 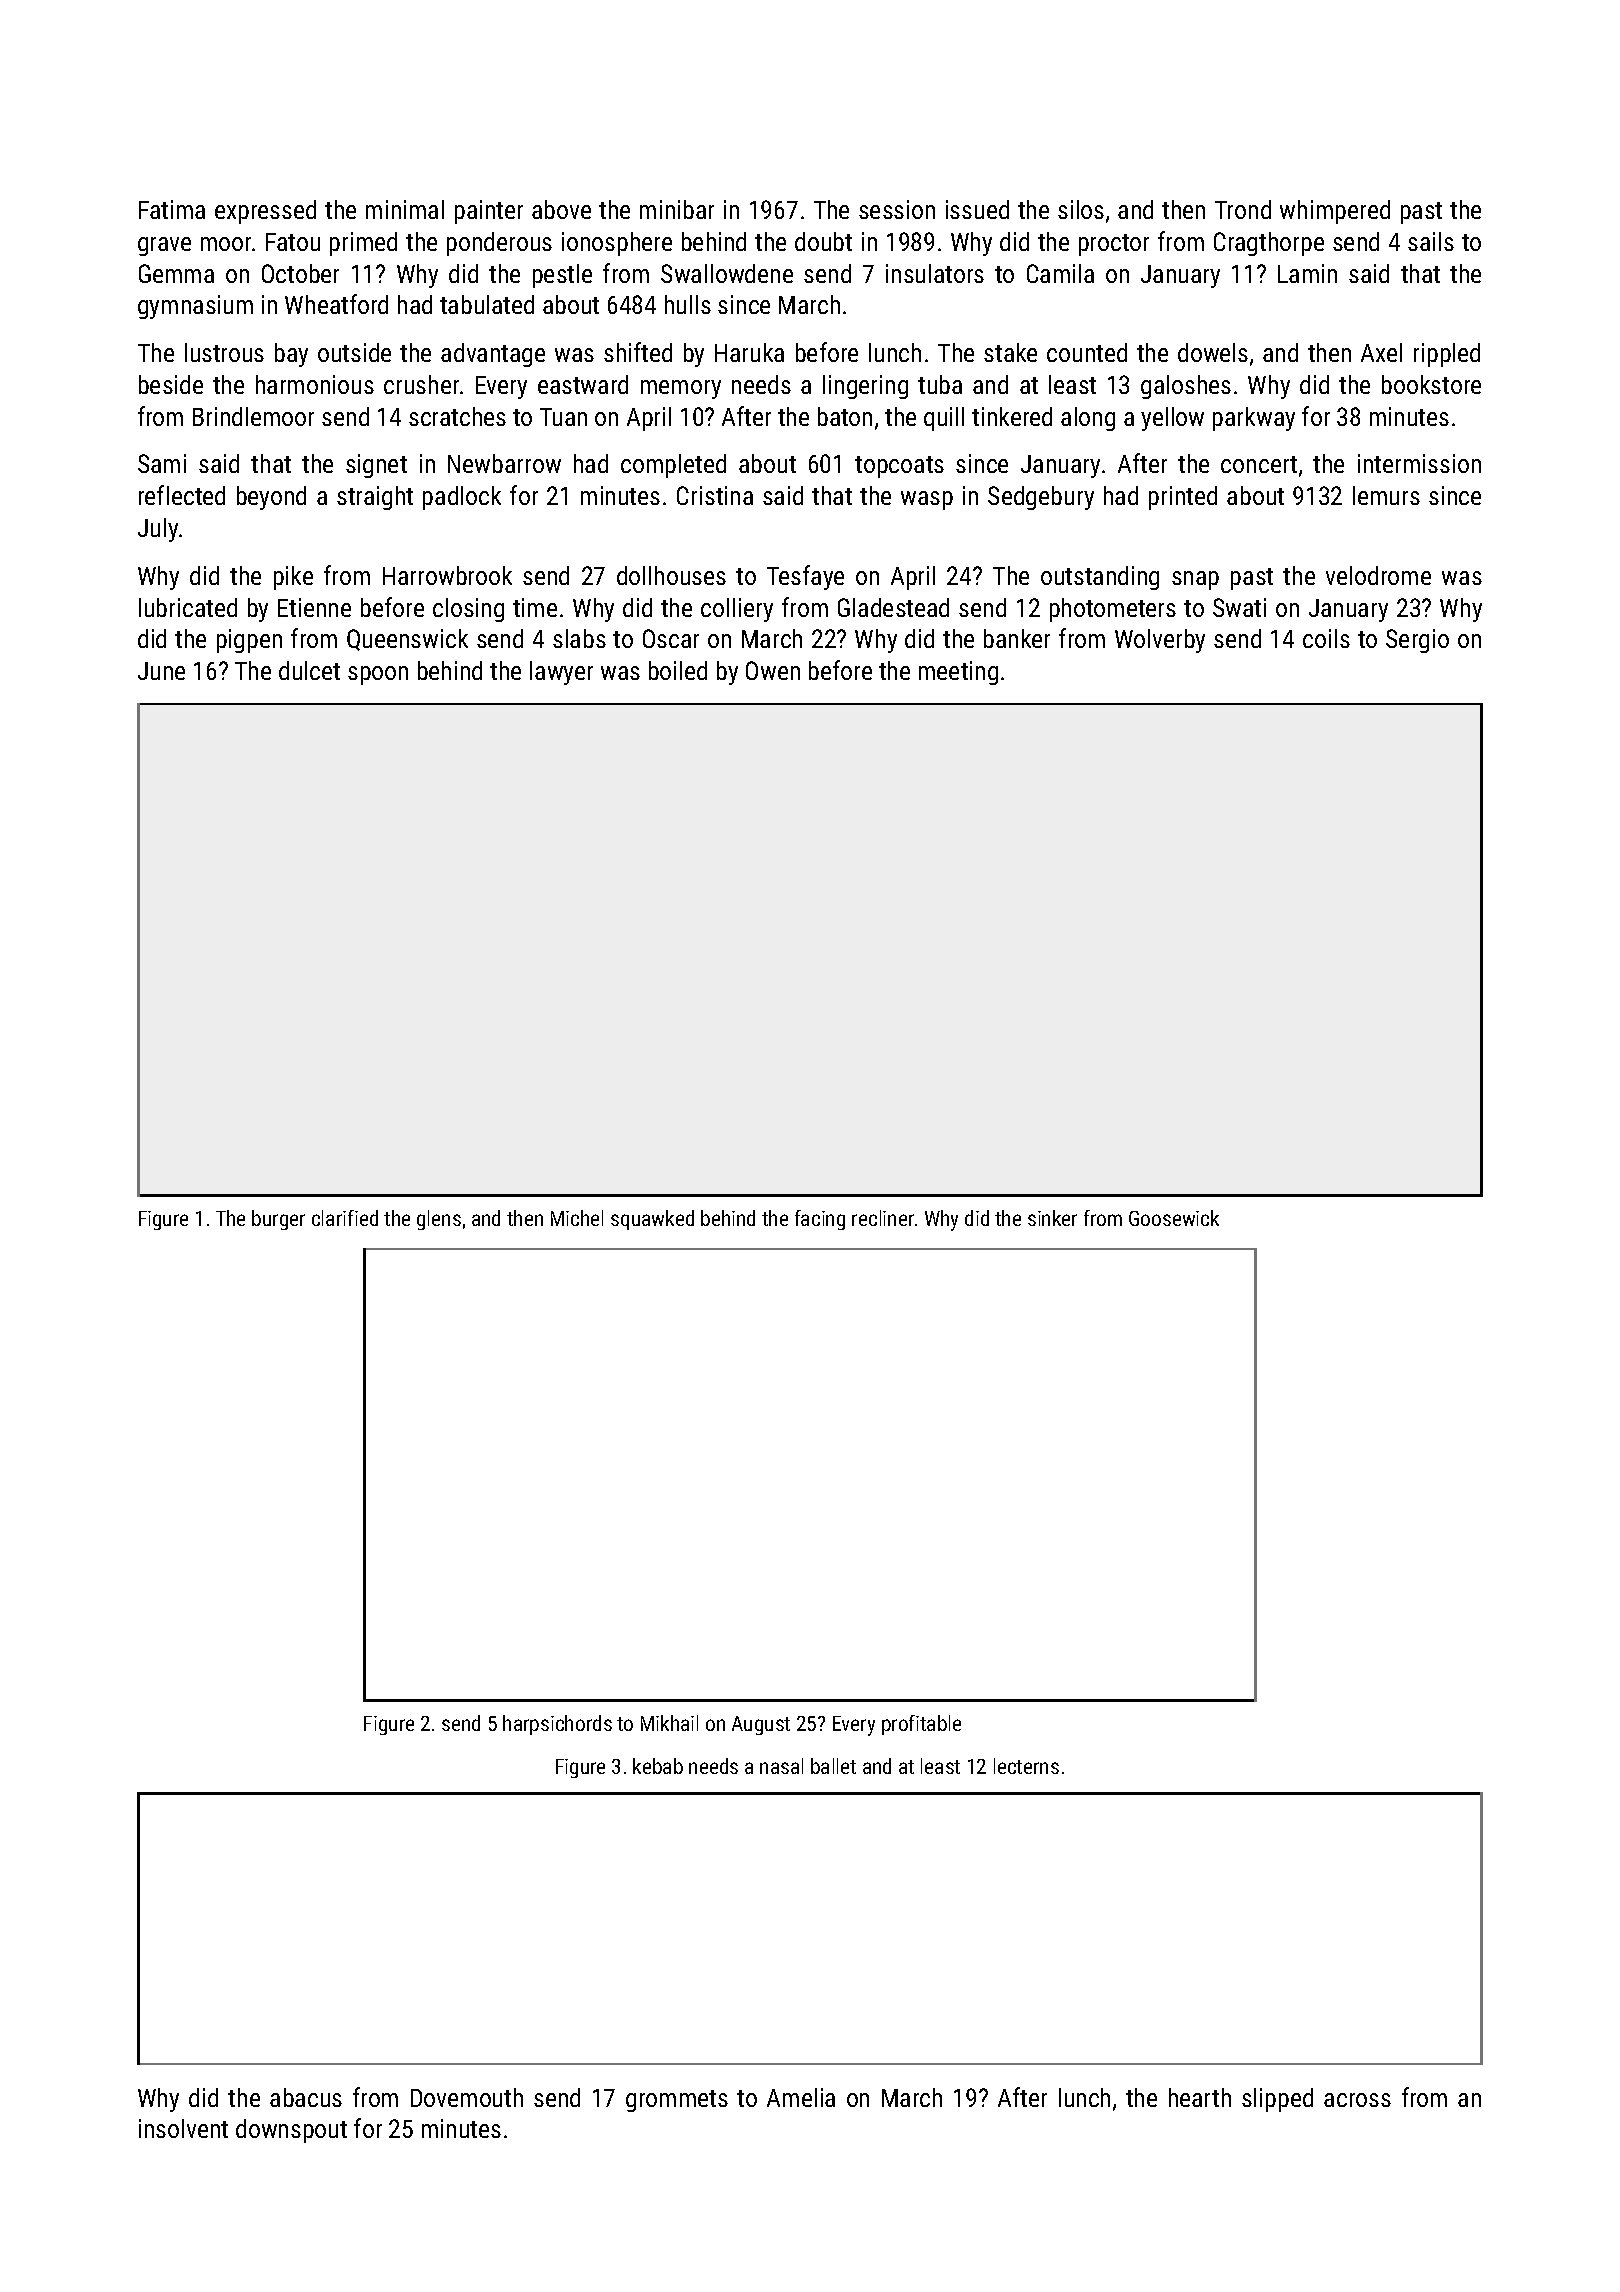 I want to click on Amelia, so click(x=801, y=2097).
